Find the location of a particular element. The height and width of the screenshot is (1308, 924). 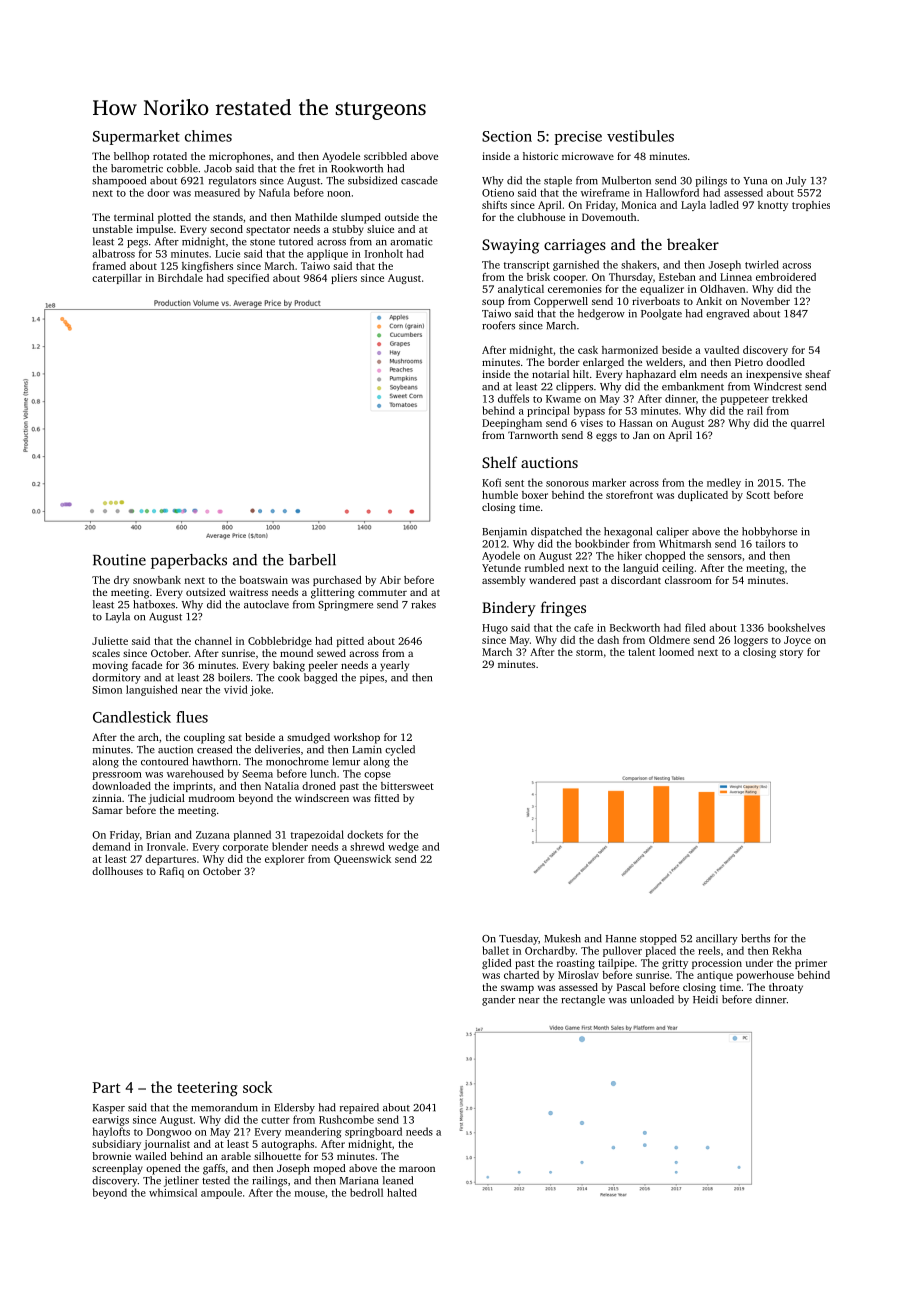

rakes is located at coordinates (423, 604).
